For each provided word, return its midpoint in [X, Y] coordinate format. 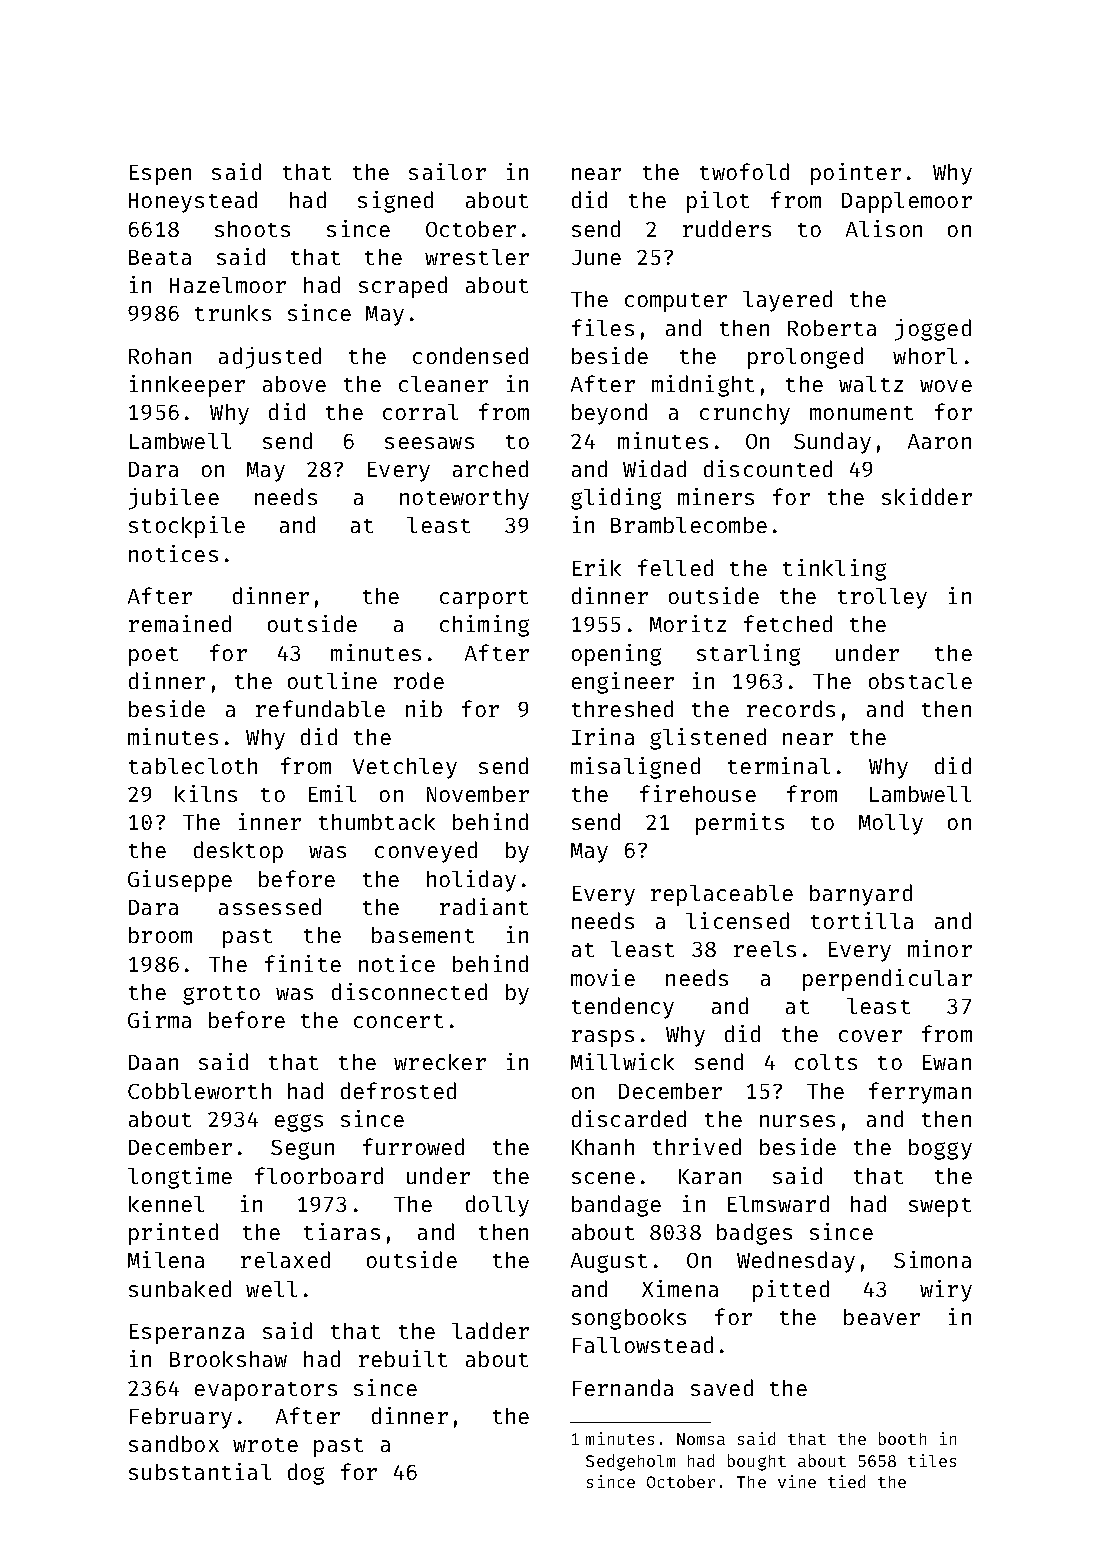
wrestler [477, 257]
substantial [200, 1471]
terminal [779, 765]
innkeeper [187, 386]
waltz [871, 384]
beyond [609, 414]
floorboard [319, 1175]
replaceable [722, 895]
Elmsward [778, 1203]
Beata [160, 257]
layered [787, 301]
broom [160, 935]
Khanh [603, 1147]
